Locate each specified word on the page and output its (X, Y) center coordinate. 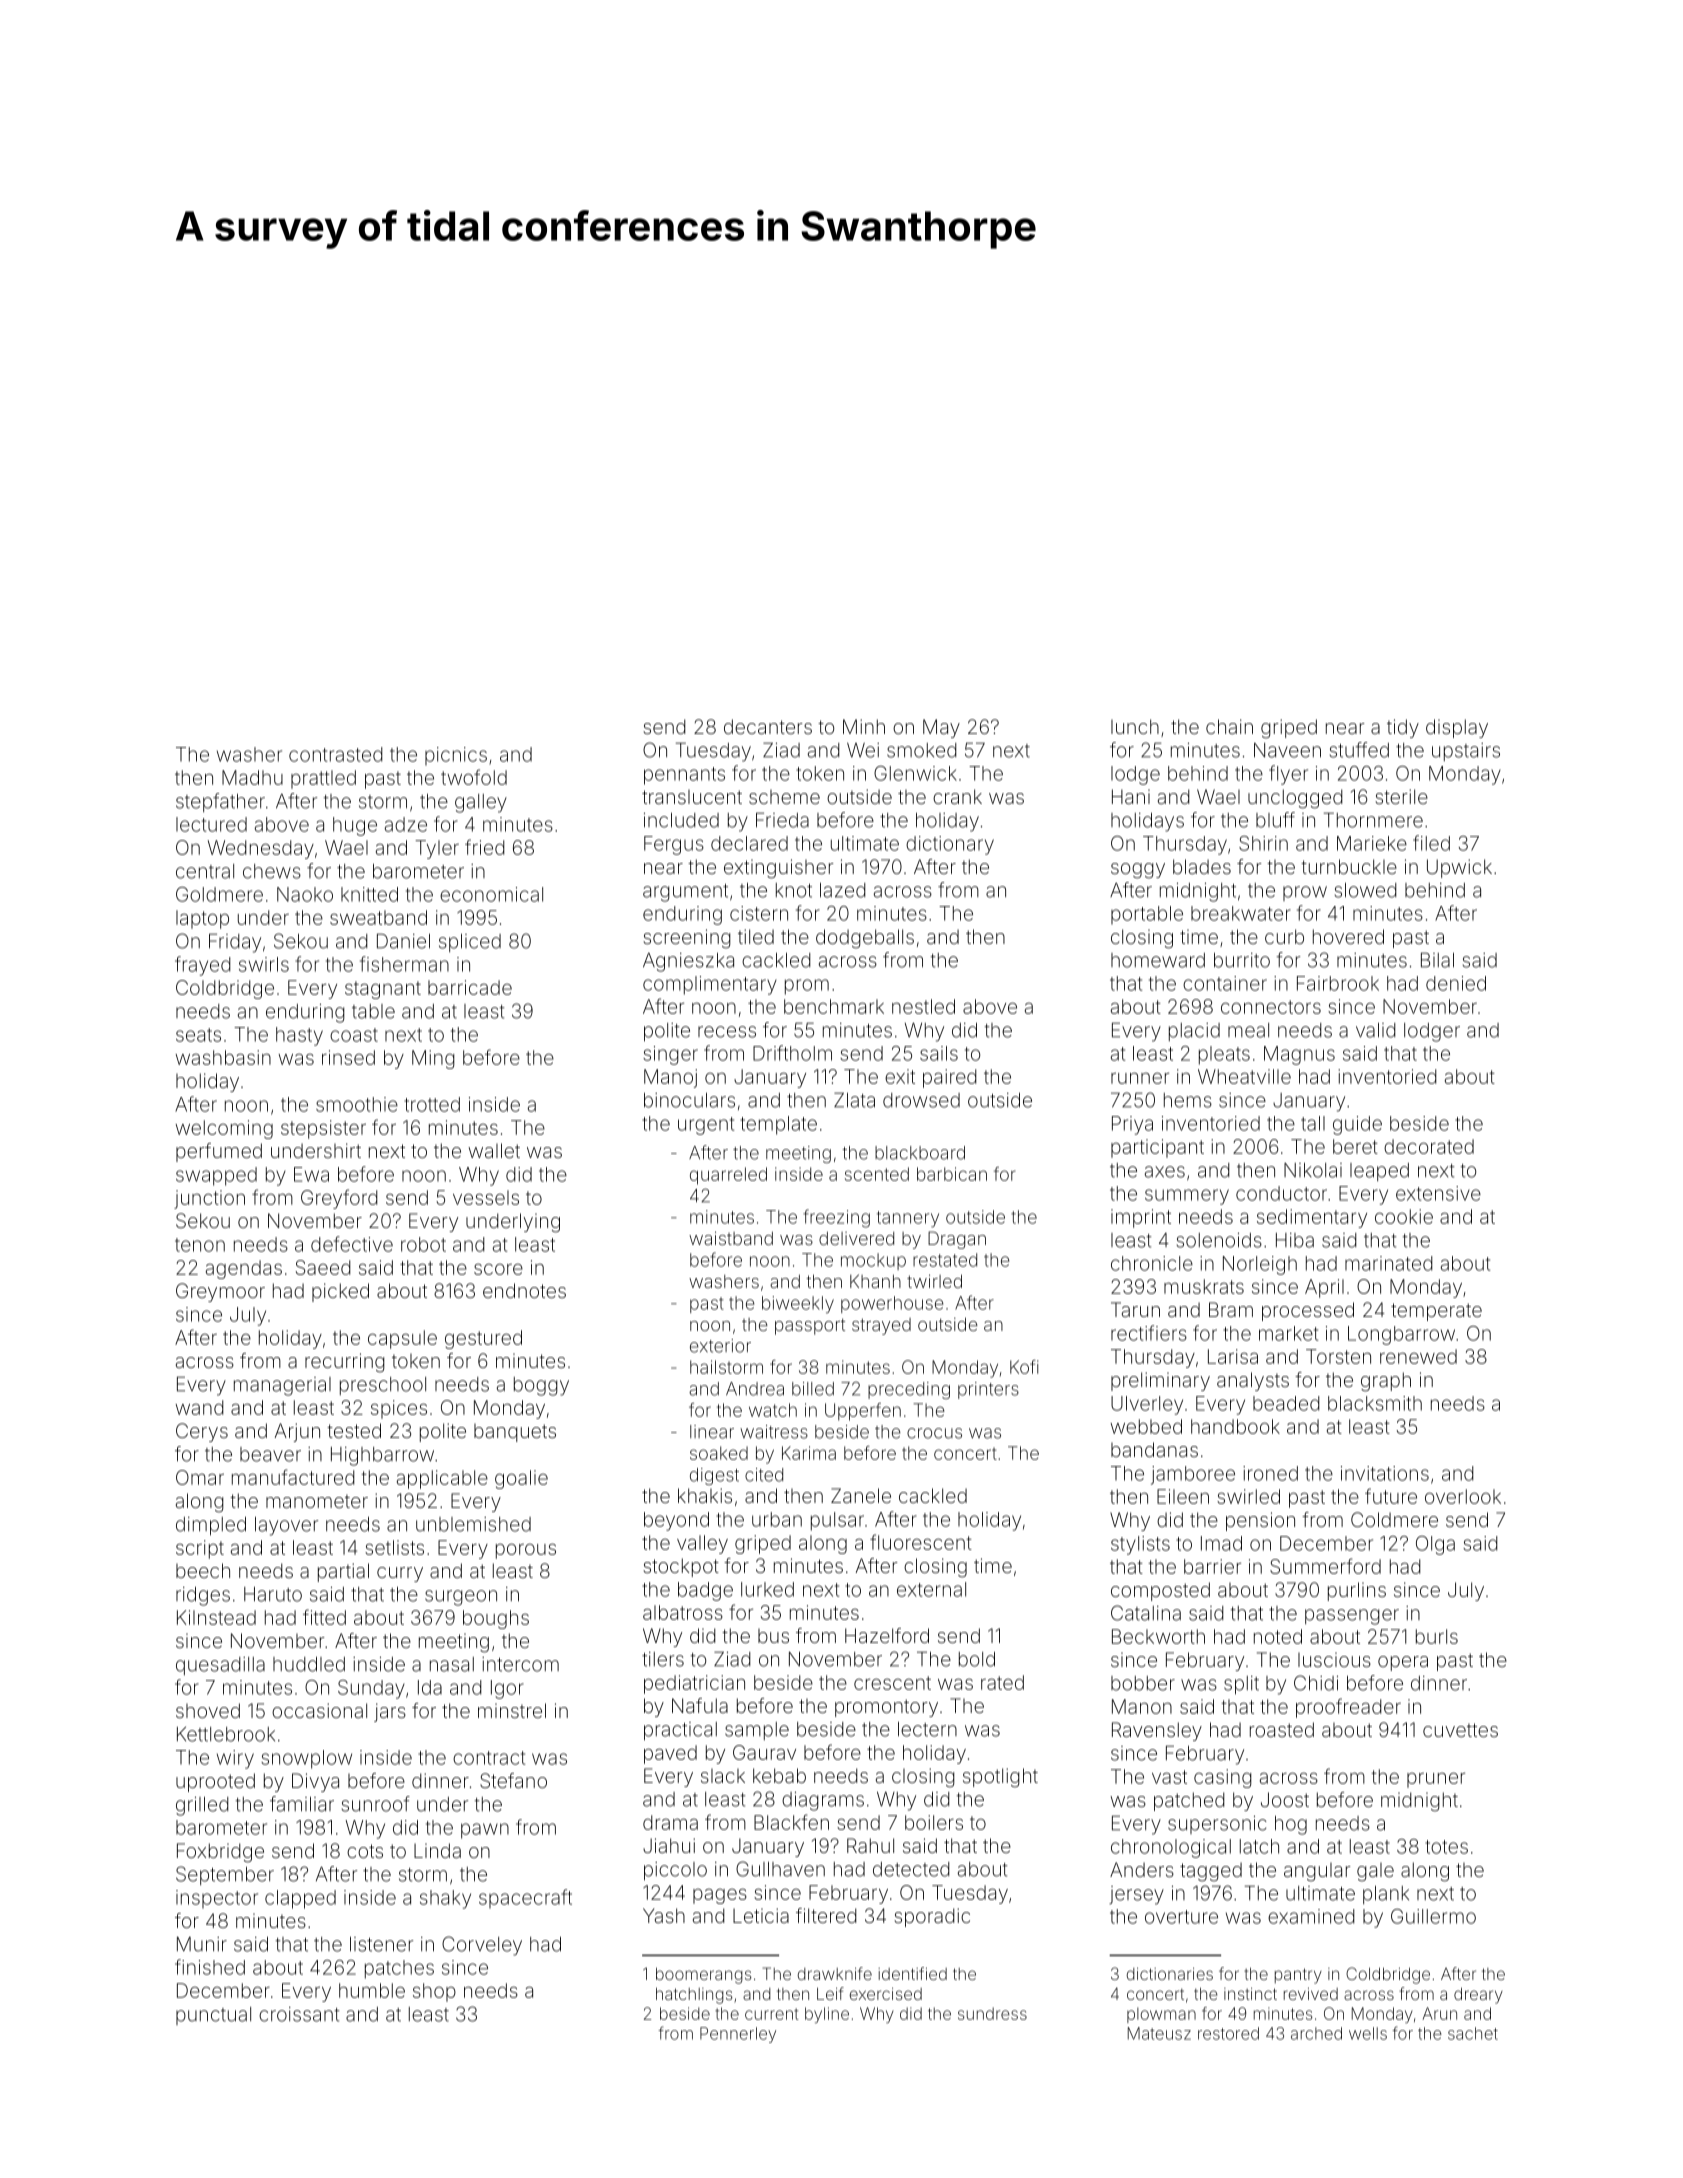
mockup (873, 1261)
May (941, 728)
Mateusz (1159, 2033)
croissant (299, 2014)
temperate (1436, 1312)
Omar (200, 1477)
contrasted (336, 754)
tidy (1403, 728)
